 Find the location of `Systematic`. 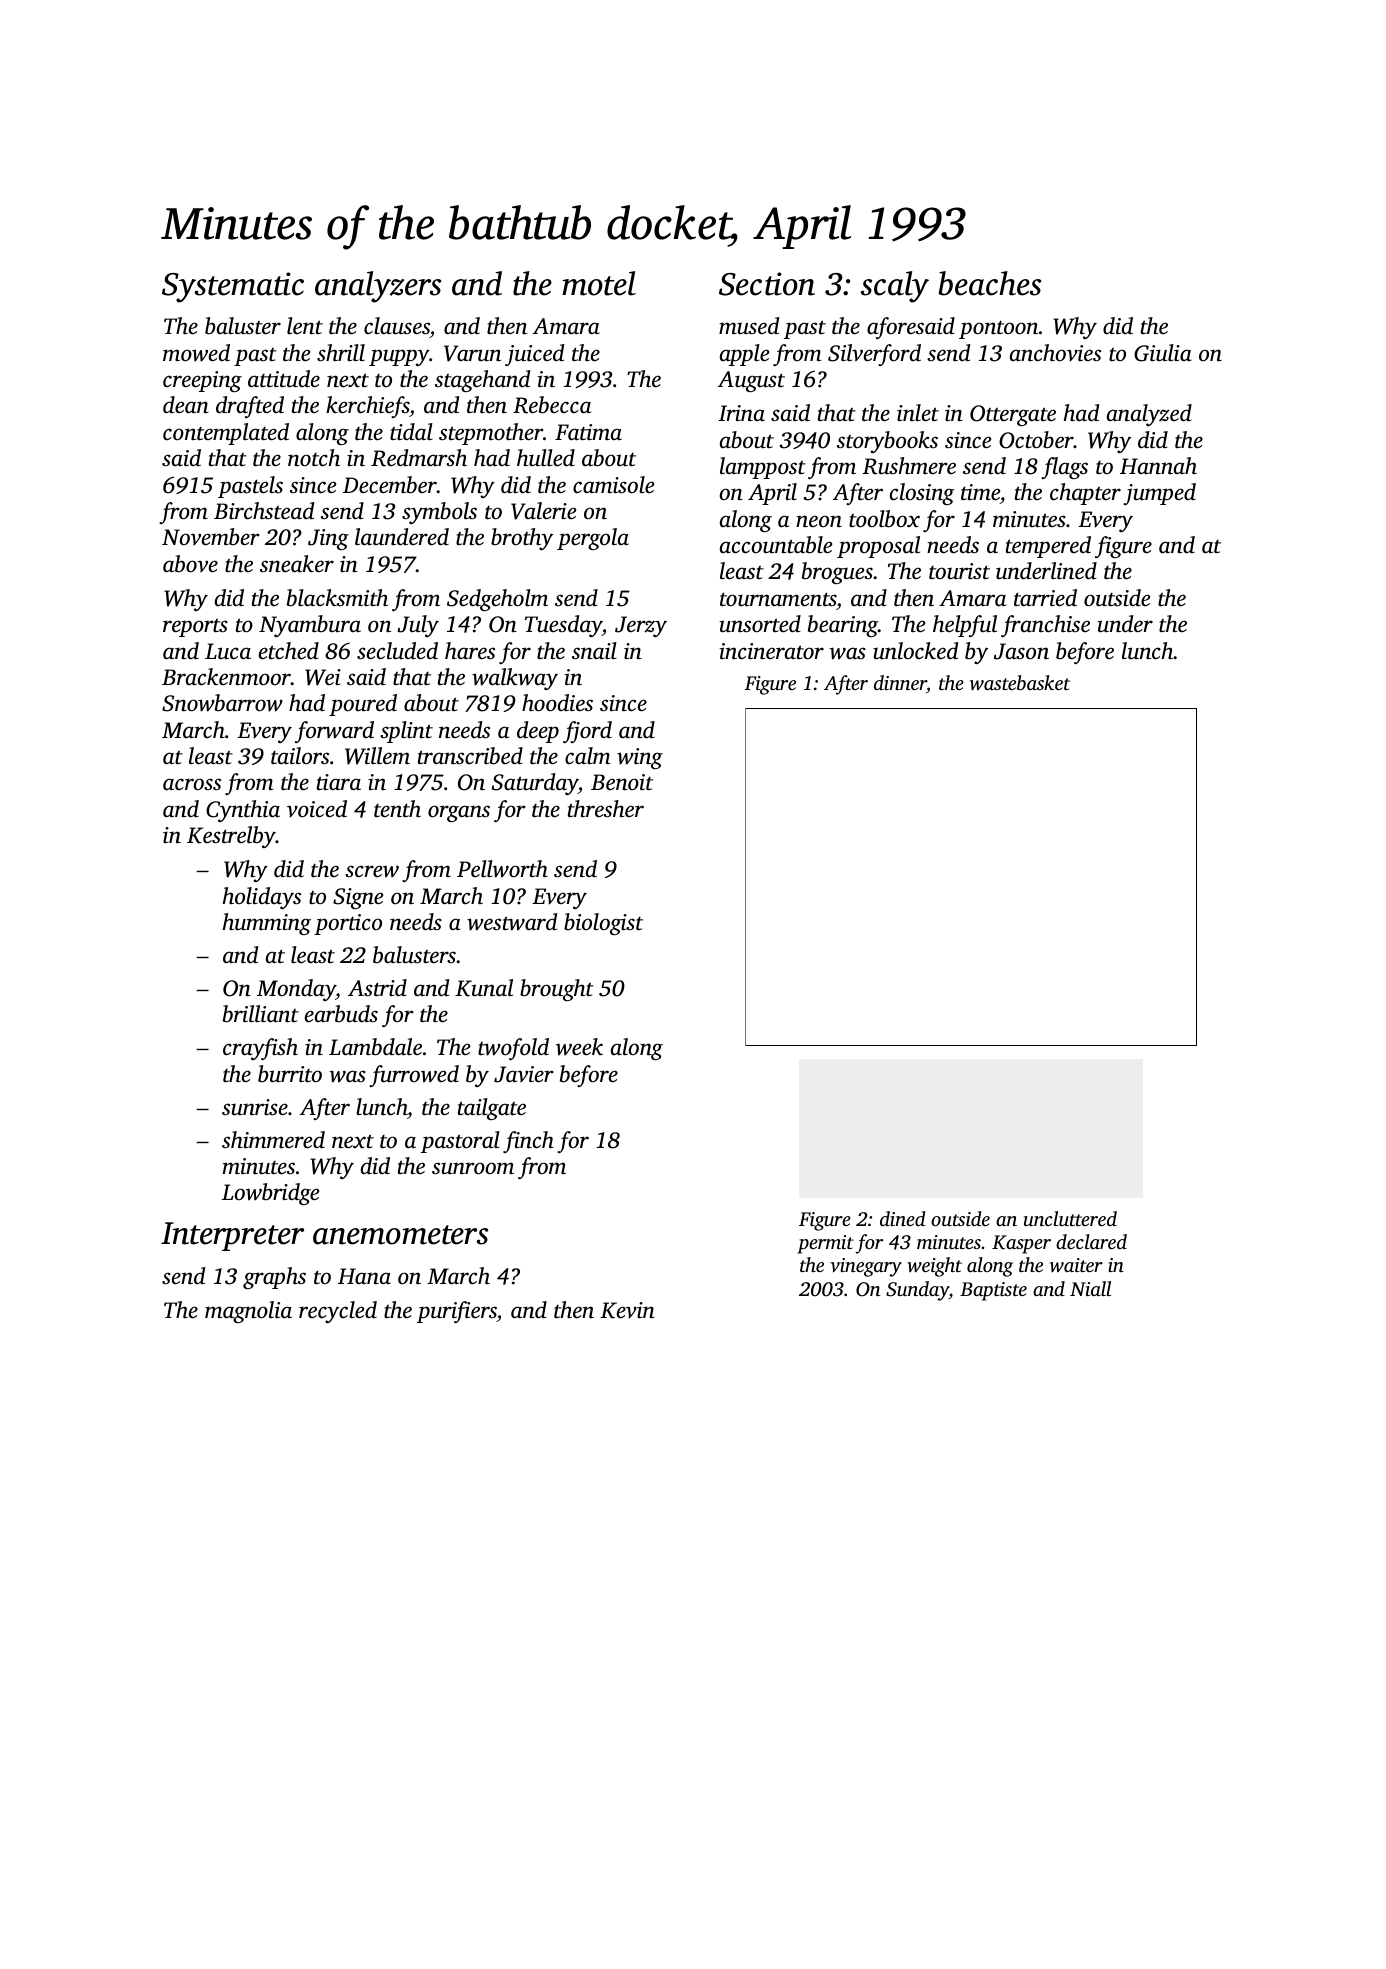

Systematic is located at coordinates (233, 287).
